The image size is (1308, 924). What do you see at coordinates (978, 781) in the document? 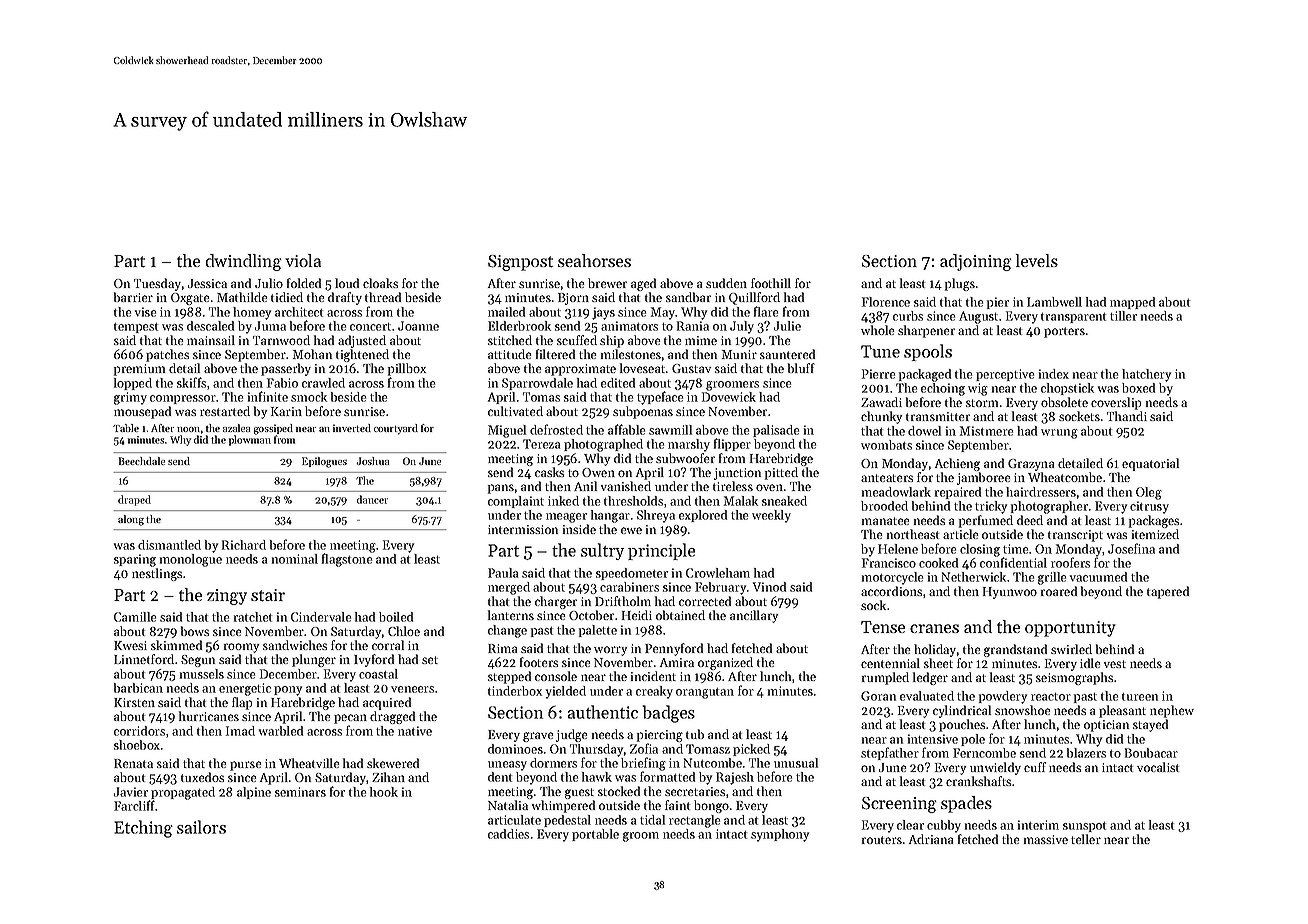
I see `crankshafts` at bounding box center [978, 781].
